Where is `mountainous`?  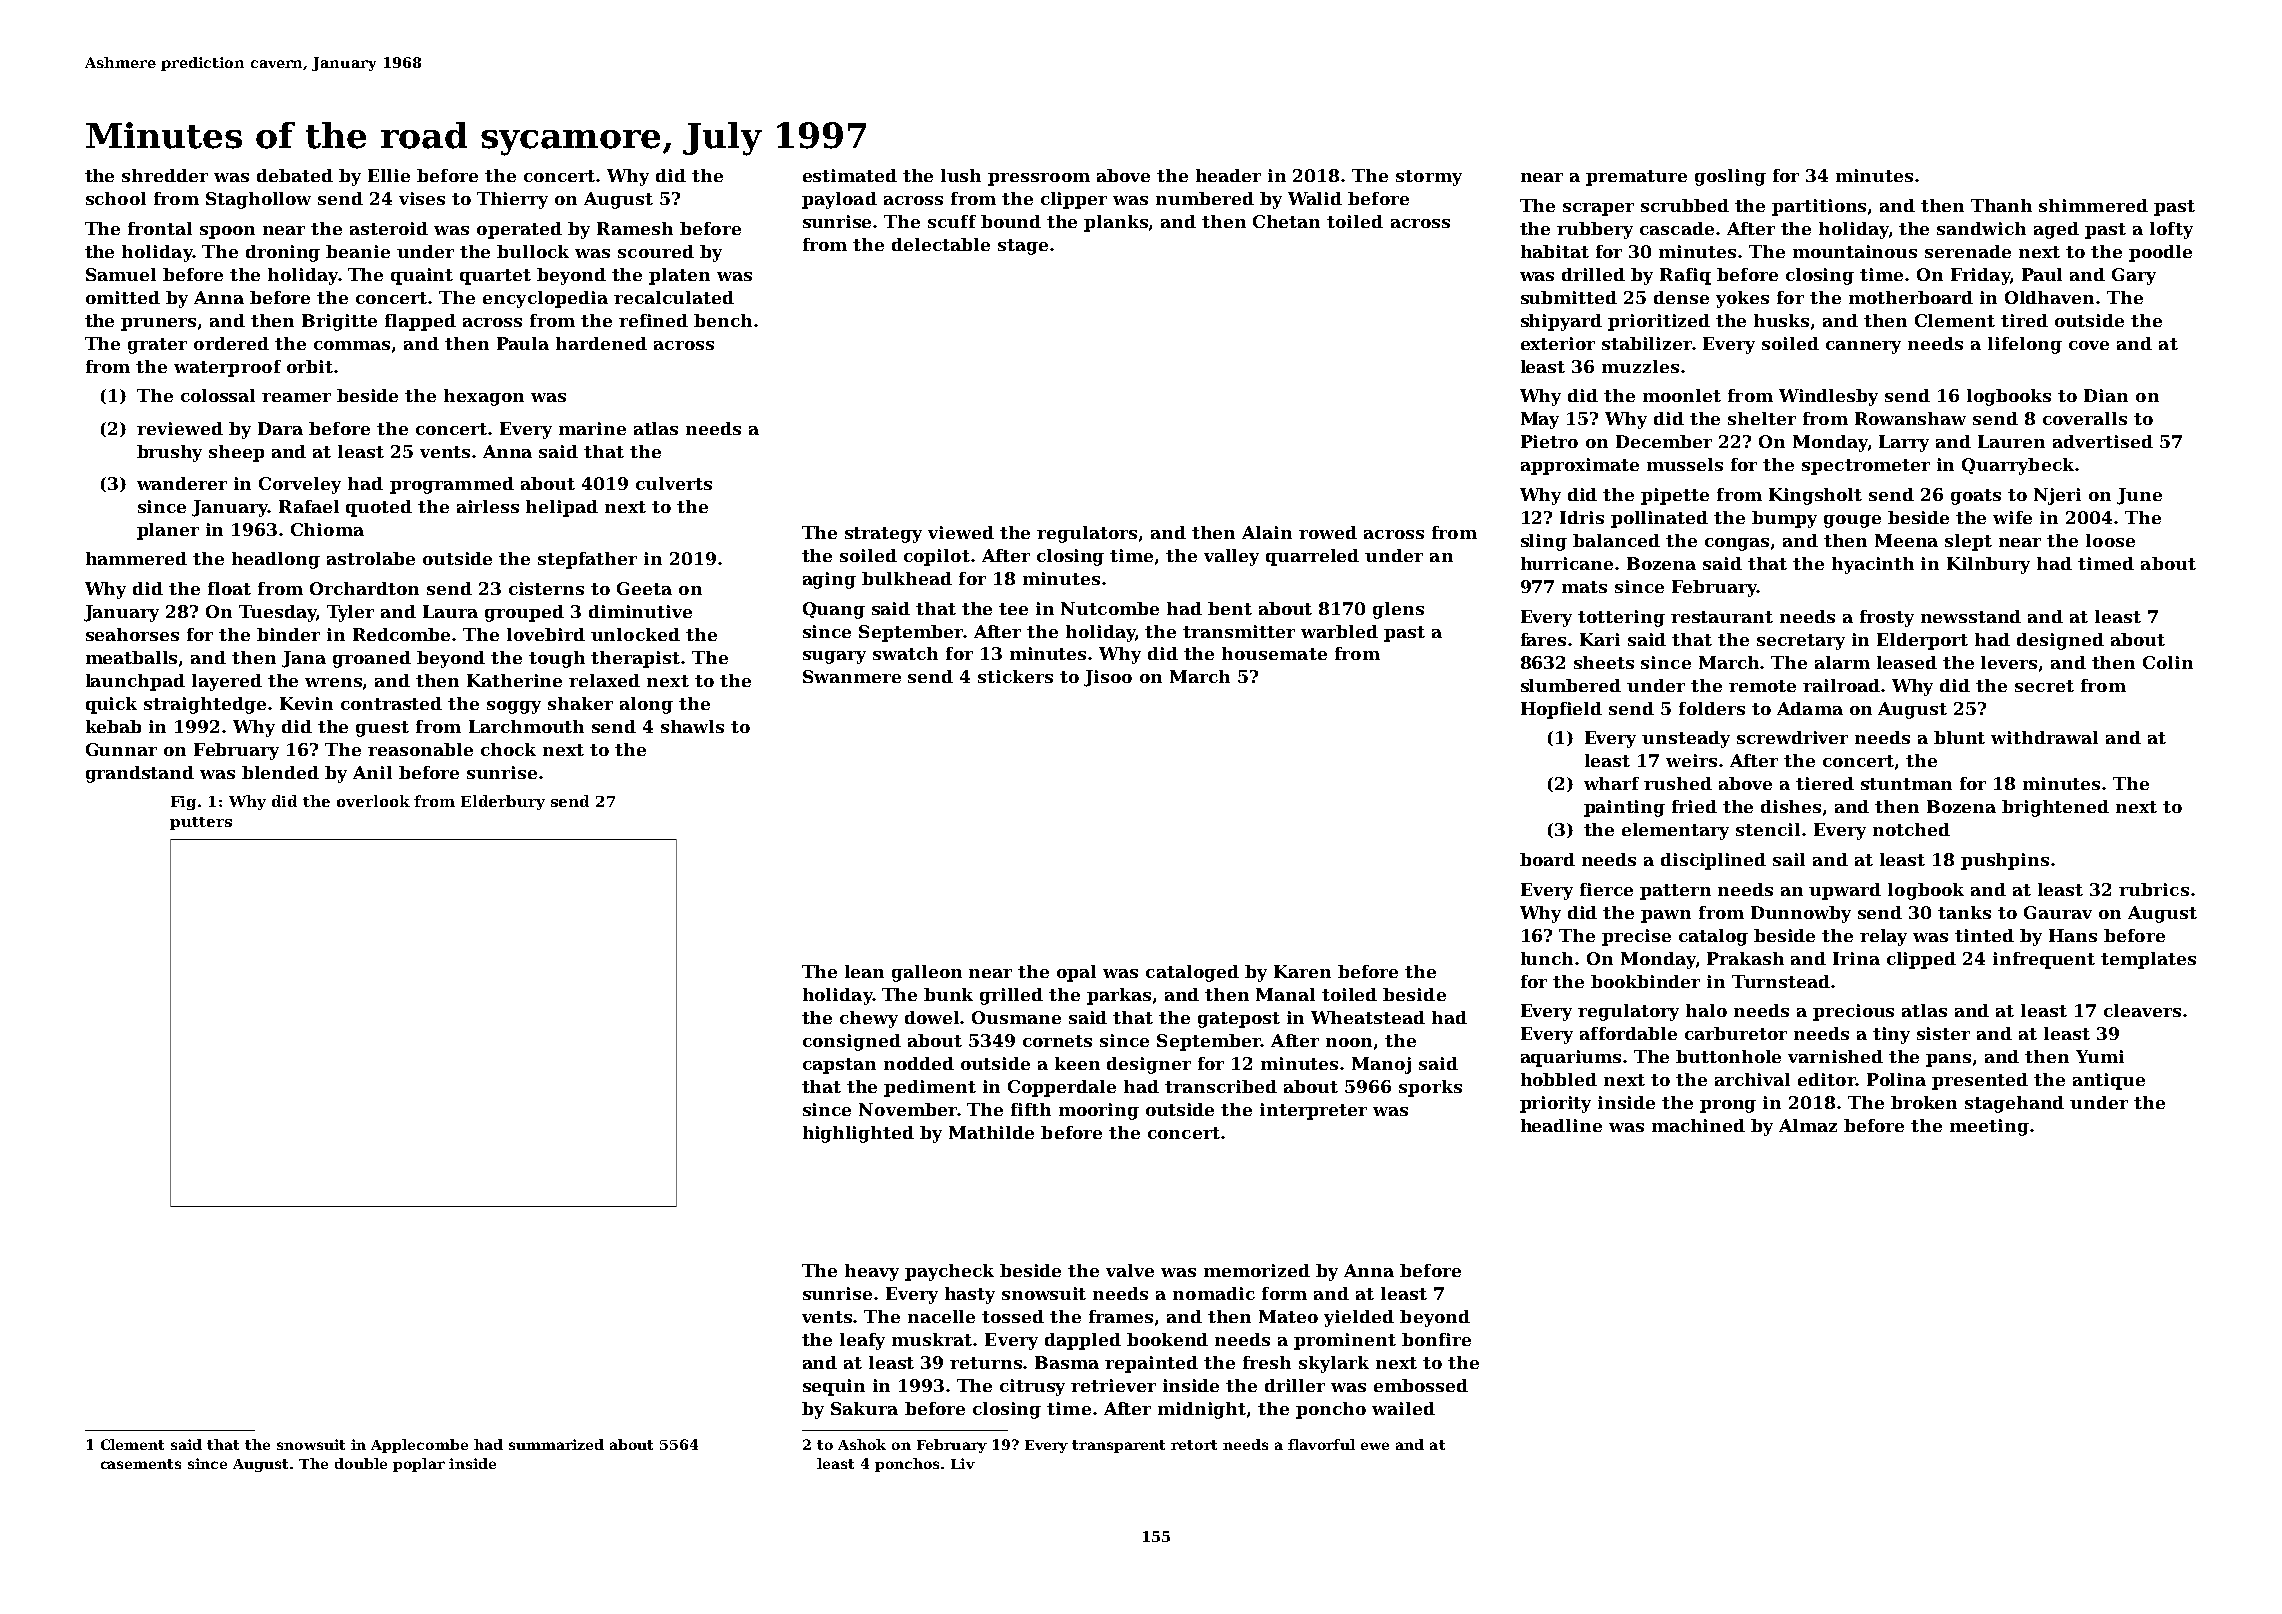
mountainous is located at coordinates (1855, 251).
